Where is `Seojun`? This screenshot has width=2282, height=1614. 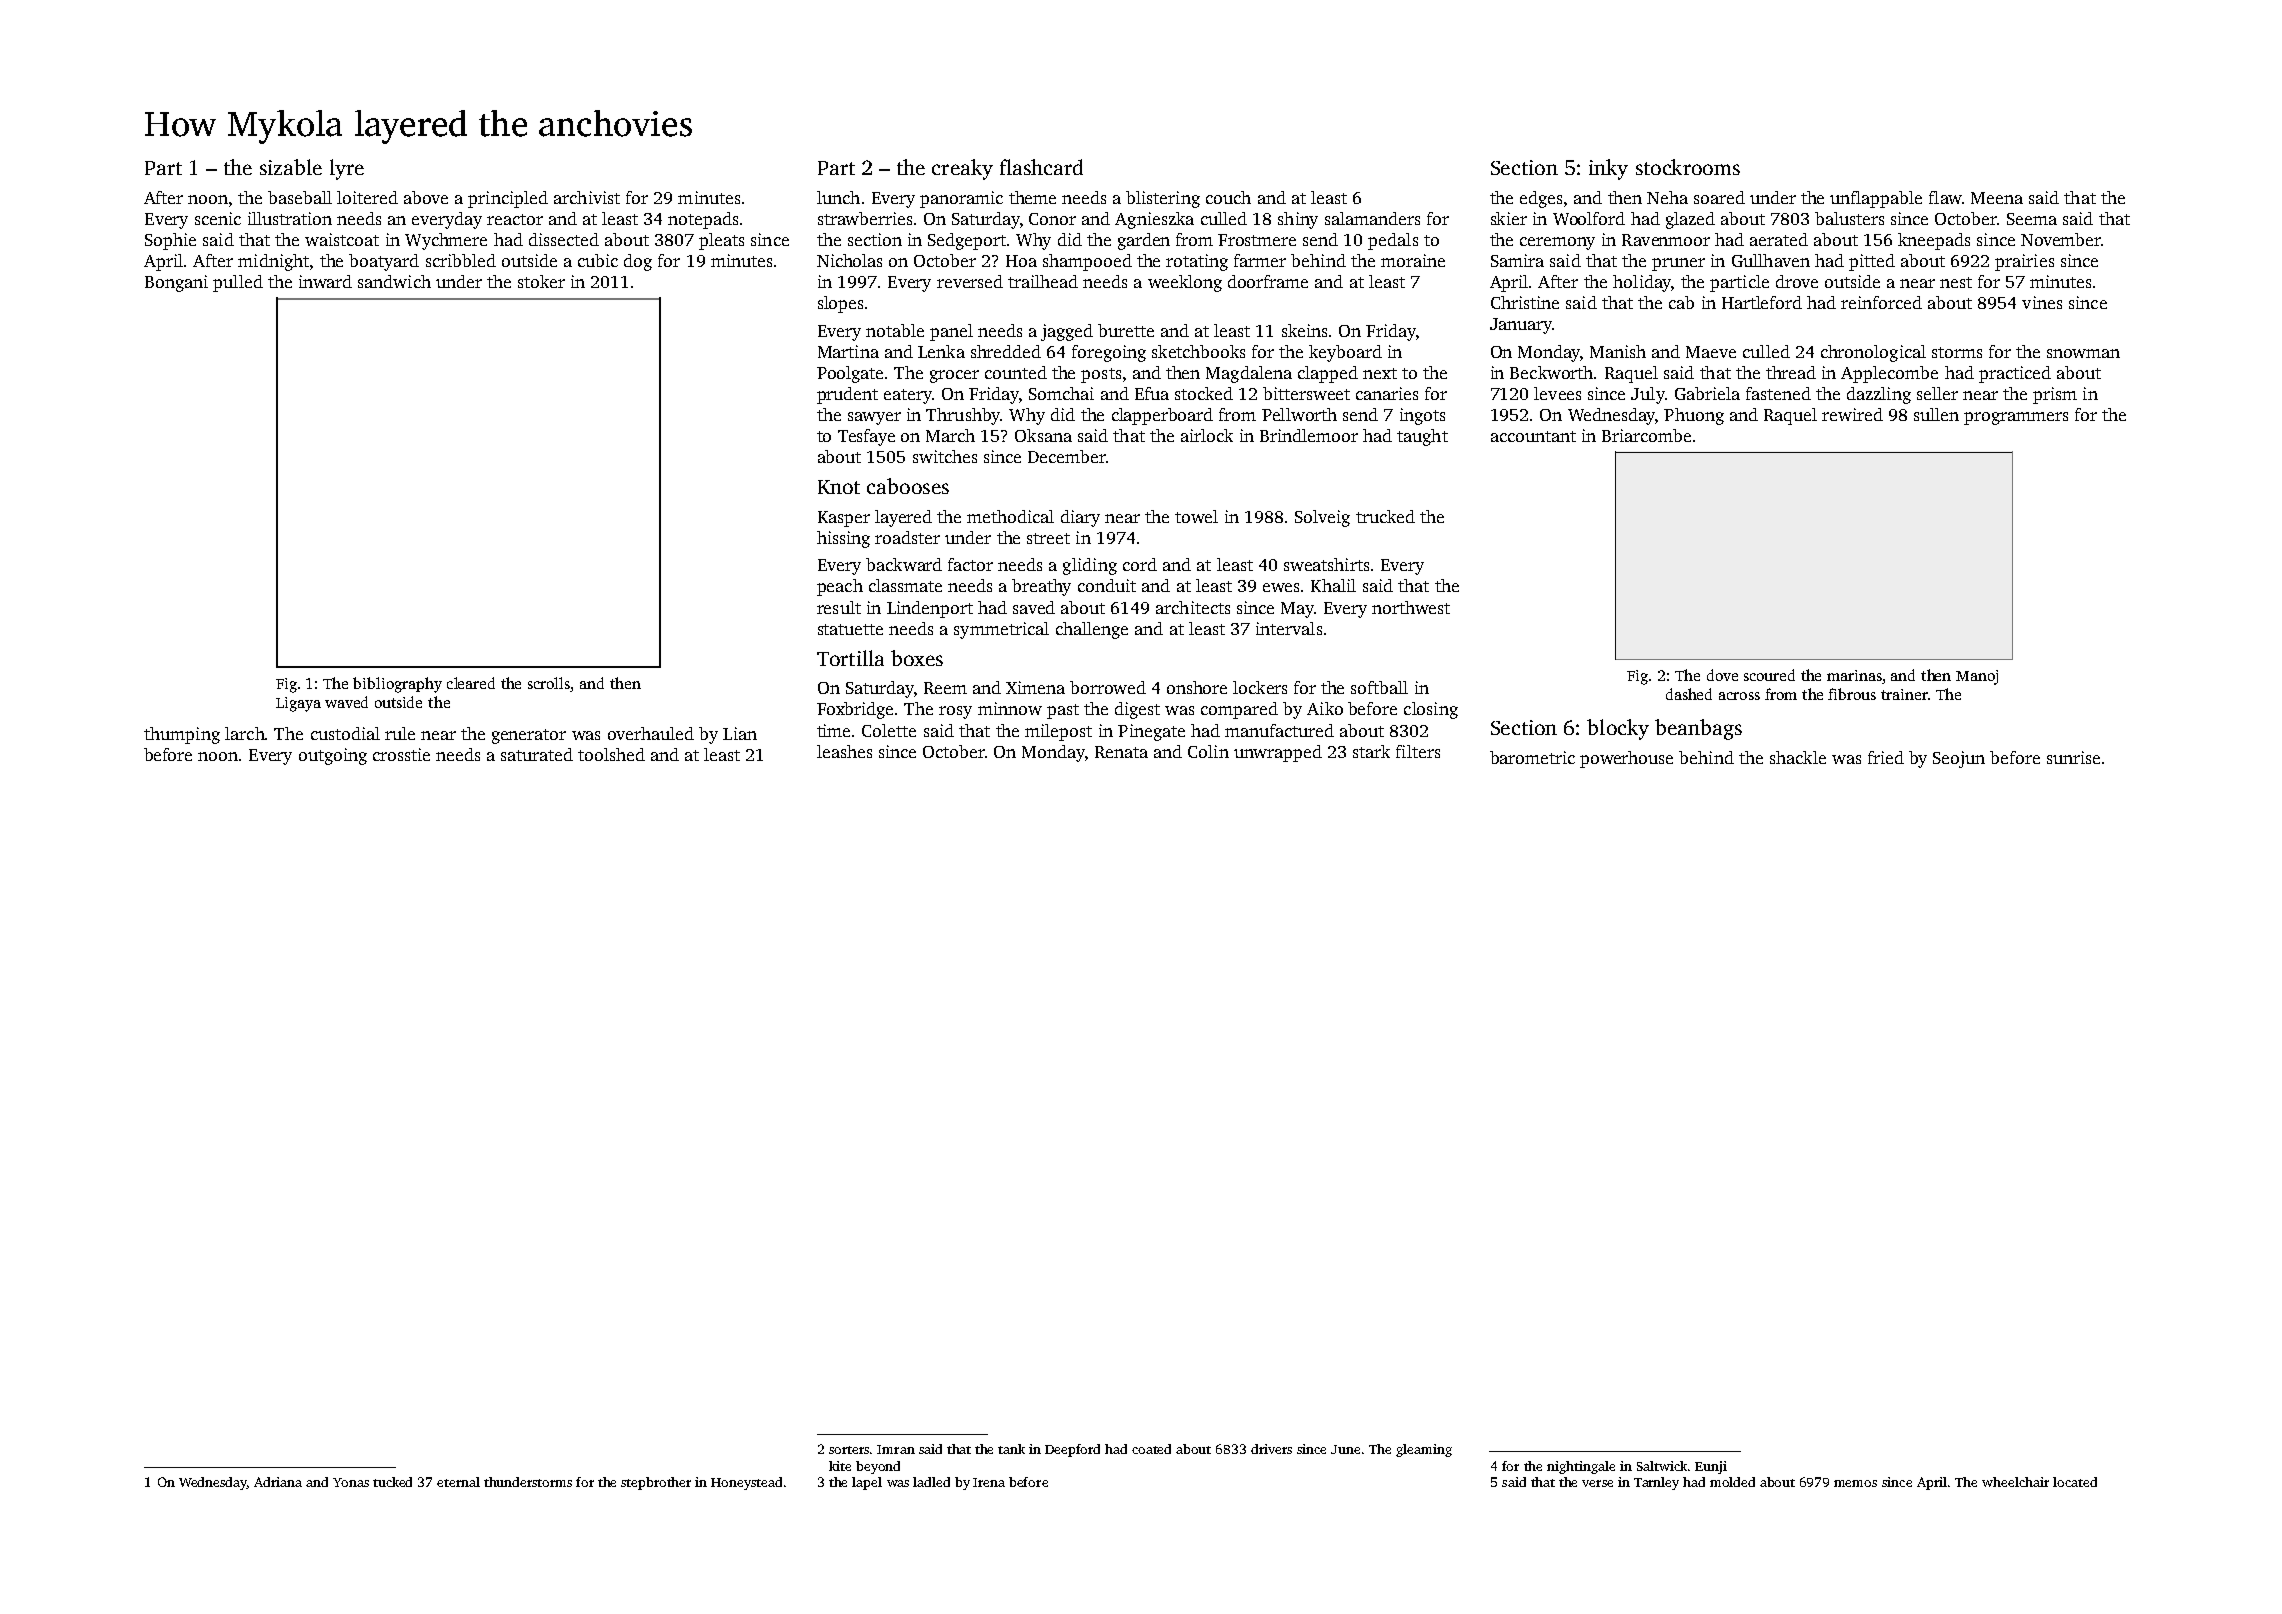
Seojun is located at coordinates (1959, 759).
